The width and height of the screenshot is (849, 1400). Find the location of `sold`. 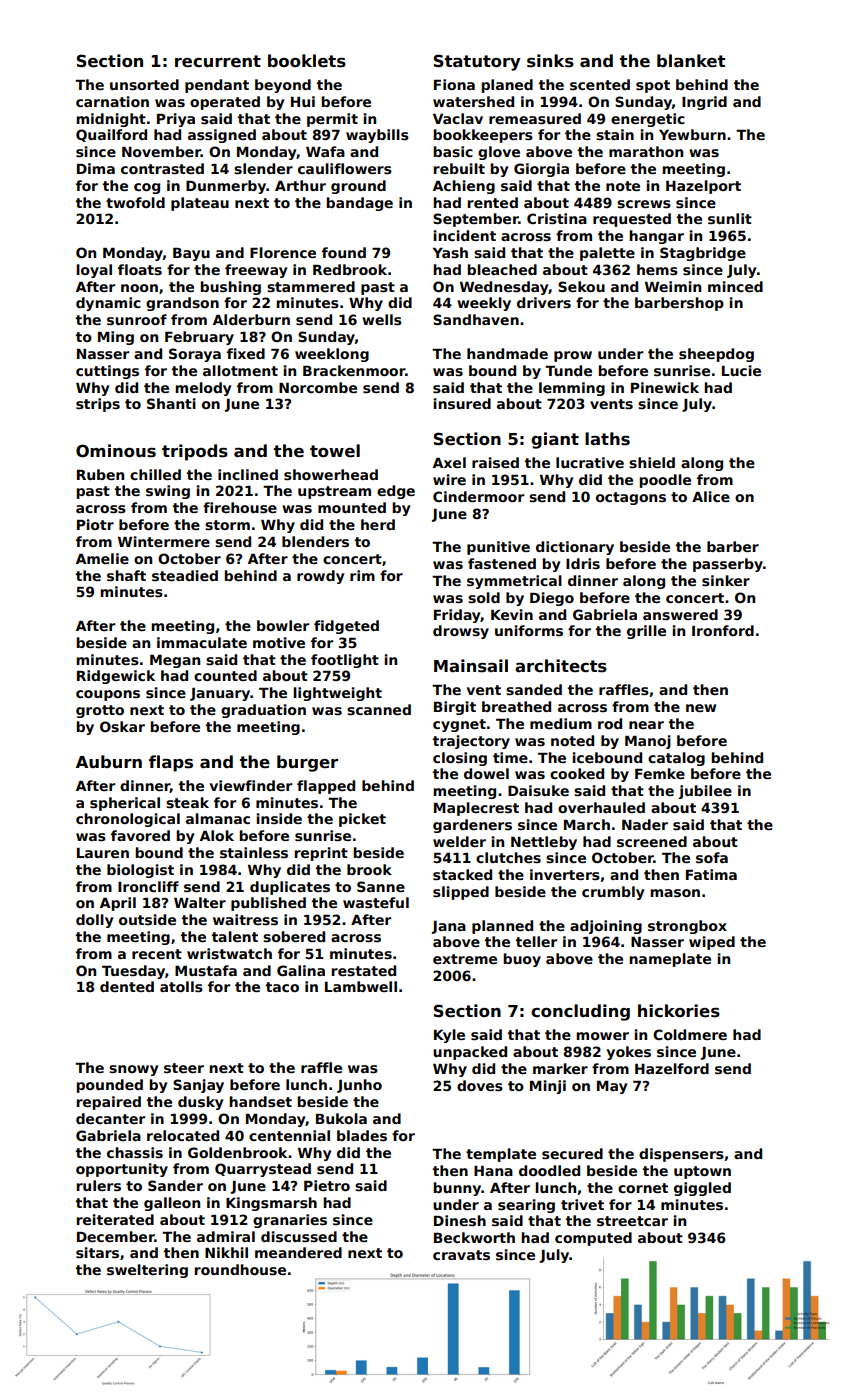

sold is located at coordinates (484, 597).
